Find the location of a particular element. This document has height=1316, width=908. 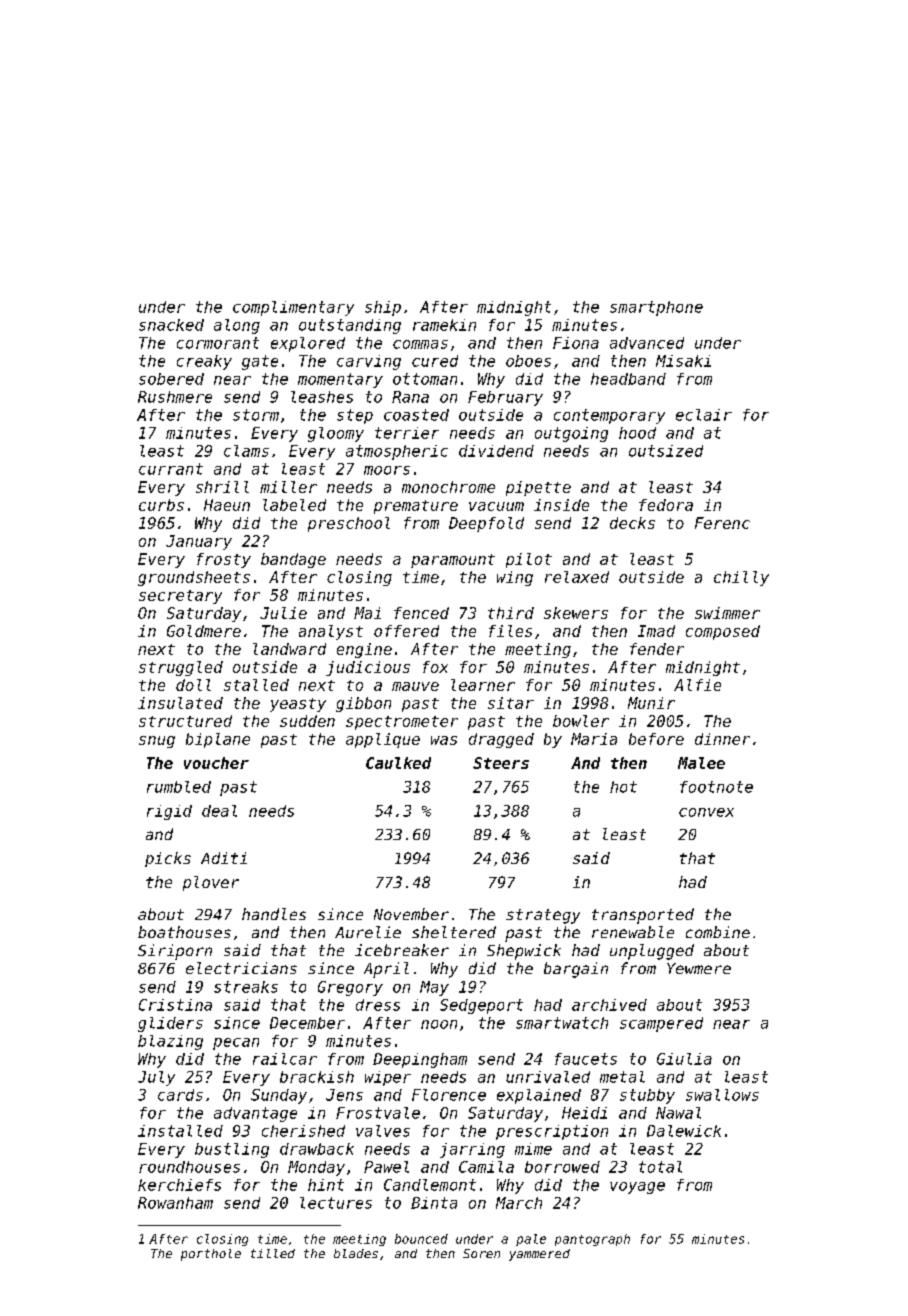

bandage is located at coordinates (293, 560).
